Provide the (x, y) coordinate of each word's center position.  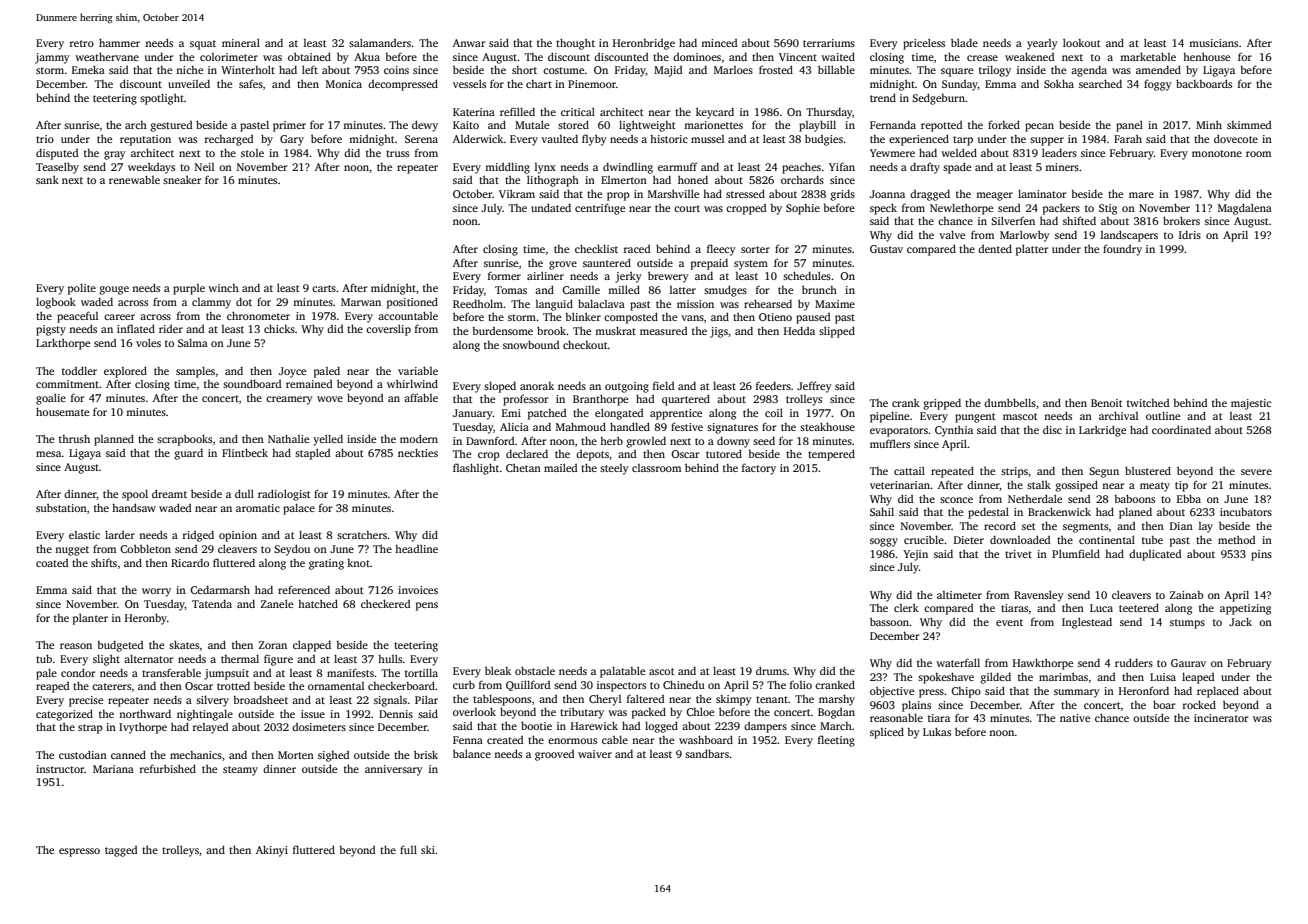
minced (719, 43)
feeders (773, 385)
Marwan (361, 302)
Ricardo (190, 563)
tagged (121, 851)
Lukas (937, 731)
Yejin (915, 555)
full (408, 849)
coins (396, 70)
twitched (1148, 403)
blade (964, 42)
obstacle (535, 670)
